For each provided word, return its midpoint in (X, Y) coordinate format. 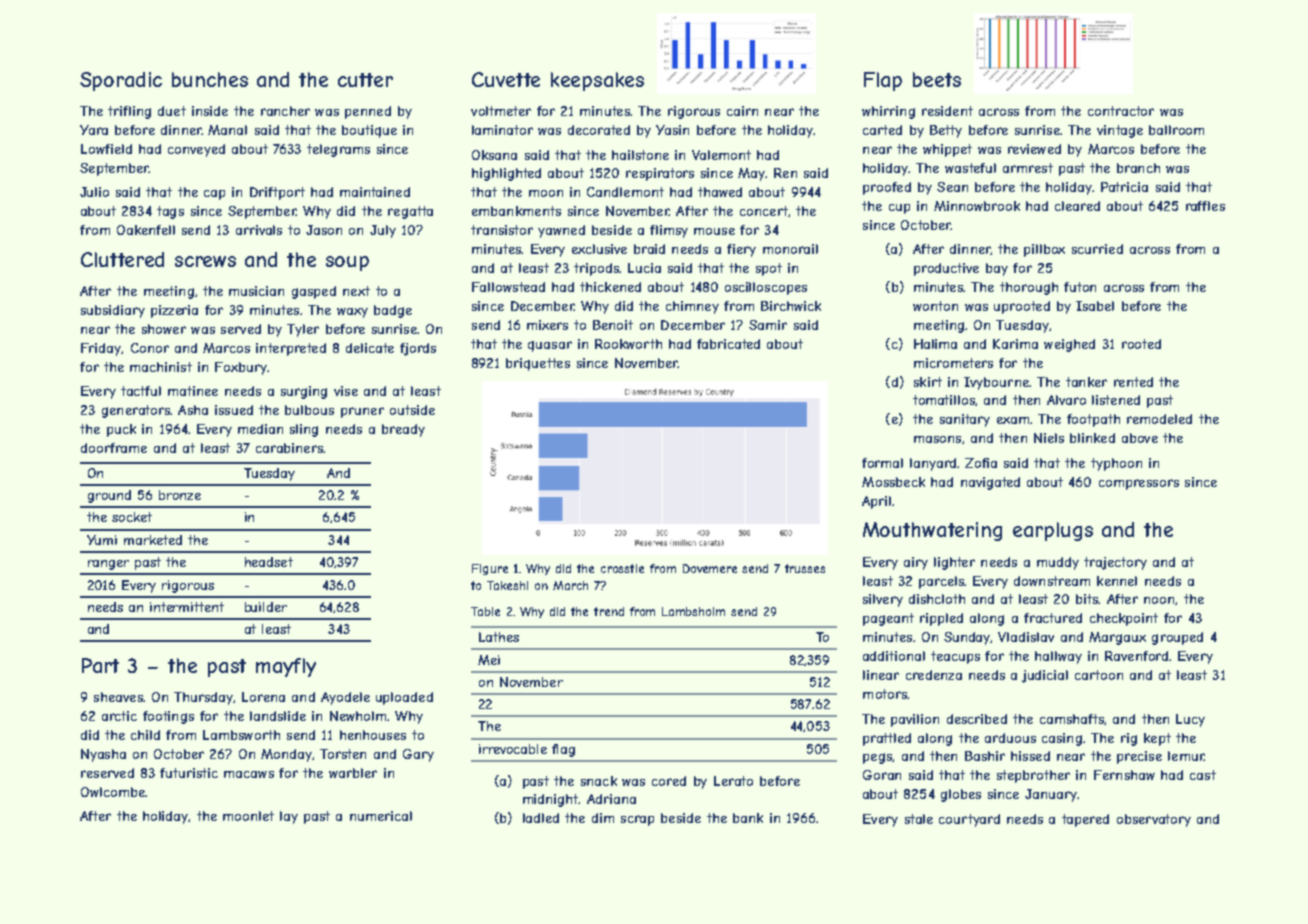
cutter (365, 80)
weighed (1069, 345)
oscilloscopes (766, 288)
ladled (541, 818)
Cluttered (122, 259)
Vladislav (1026, 637)
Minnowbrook (977, 206)
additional (894, 656)
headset (269, 562)
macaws (249, 774)
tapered (1085, 820)
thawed (720, 192)
